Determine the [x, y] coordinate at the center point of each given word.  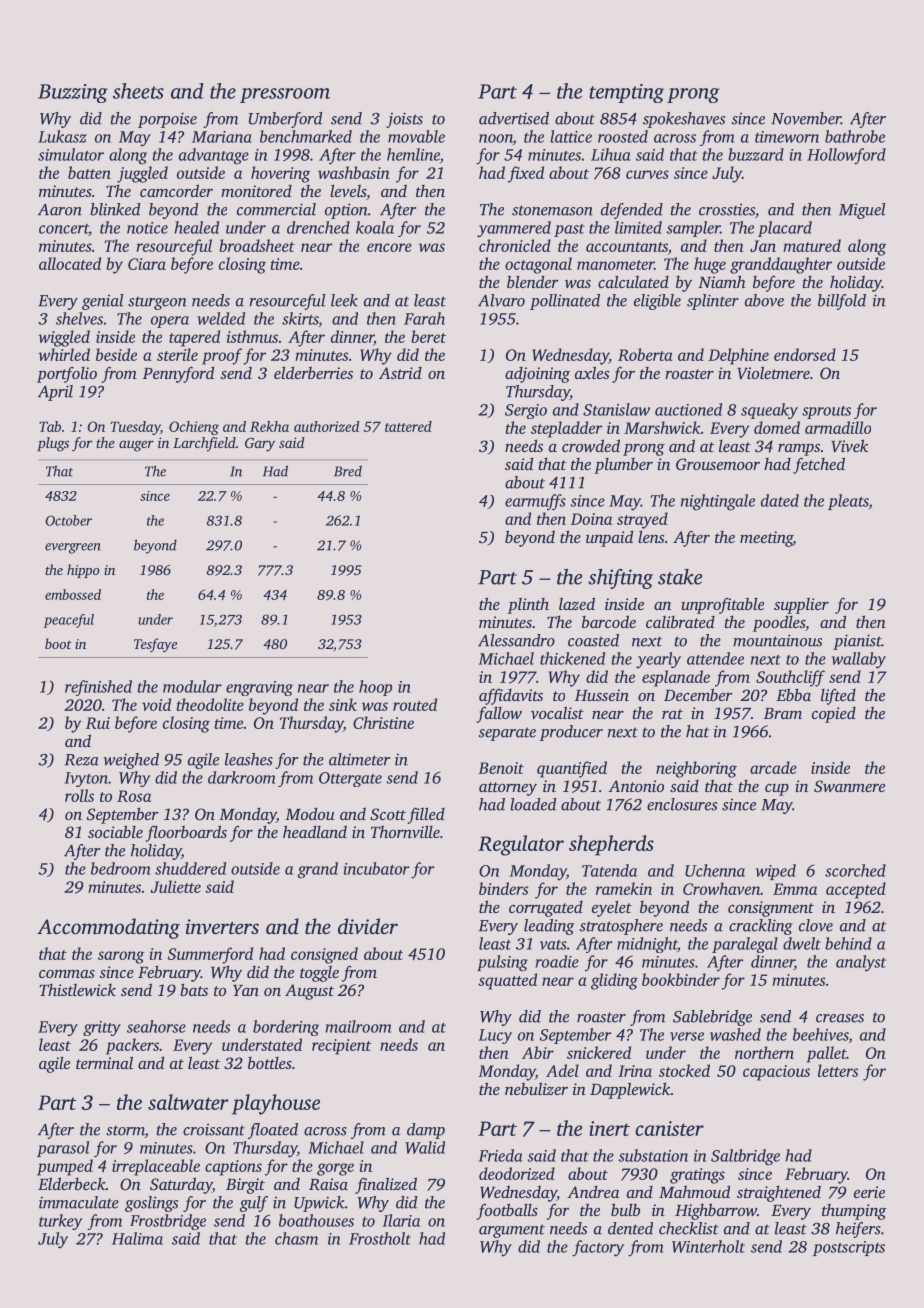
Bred [348, 471]
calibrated [680, 622]
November [806, 118]
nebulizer [536, 1088]
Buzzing [73, 93]
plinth [528, 606]
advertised [514, 118]
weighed [131, 761]
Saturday [181, 1185]
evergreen [73, 548]
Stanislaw [616, 409]
